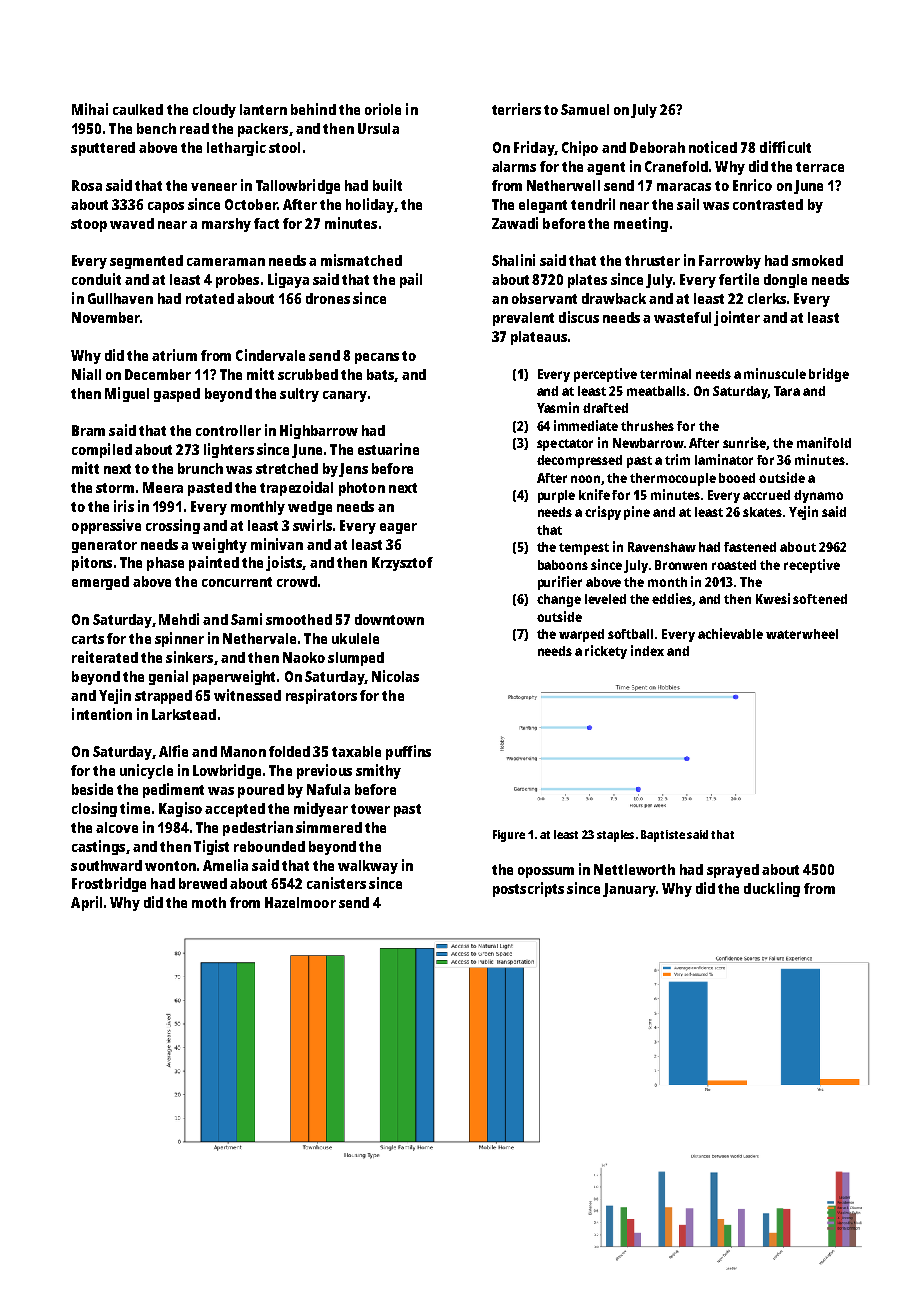 This screenshot has width=924, height=1311. Describe the element at coordinates (146, 771) in the screenshot. I see `unicycle` at that location.
